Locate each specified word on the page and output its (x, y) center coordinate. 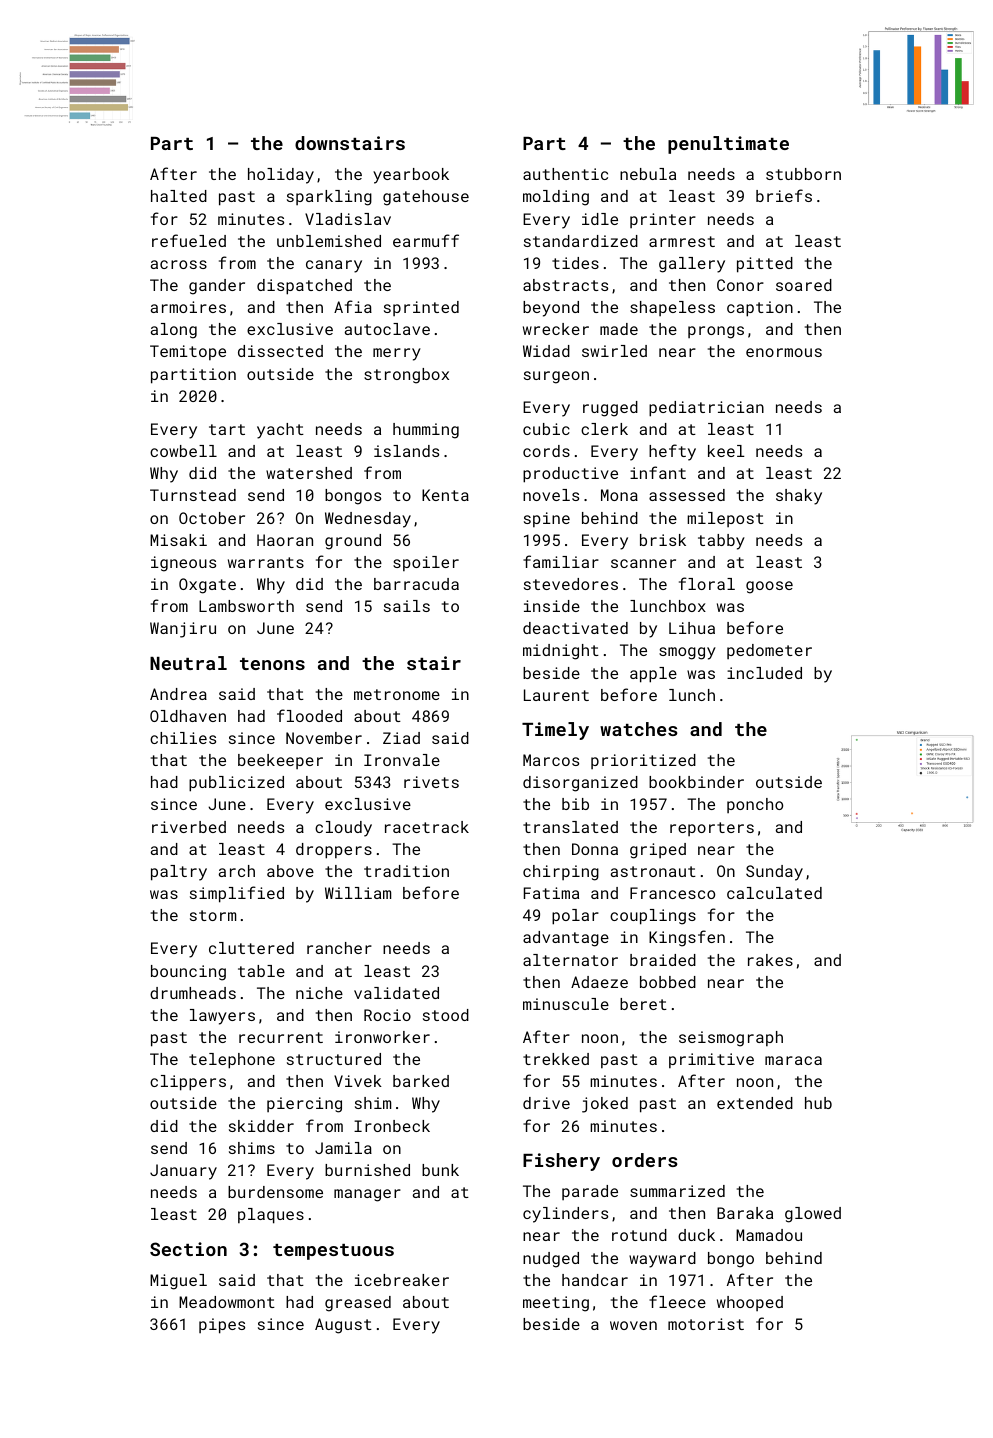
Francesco (672, 893)
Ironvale (402, 760)
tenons (272, 664)
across (179, 264)
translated (570, 827)
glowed (813, 1215)
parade (590, 1192)
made (619, 329)
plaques (271, 1216)
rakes (770, 960)
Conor (740, 285)
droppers (334, 851)
